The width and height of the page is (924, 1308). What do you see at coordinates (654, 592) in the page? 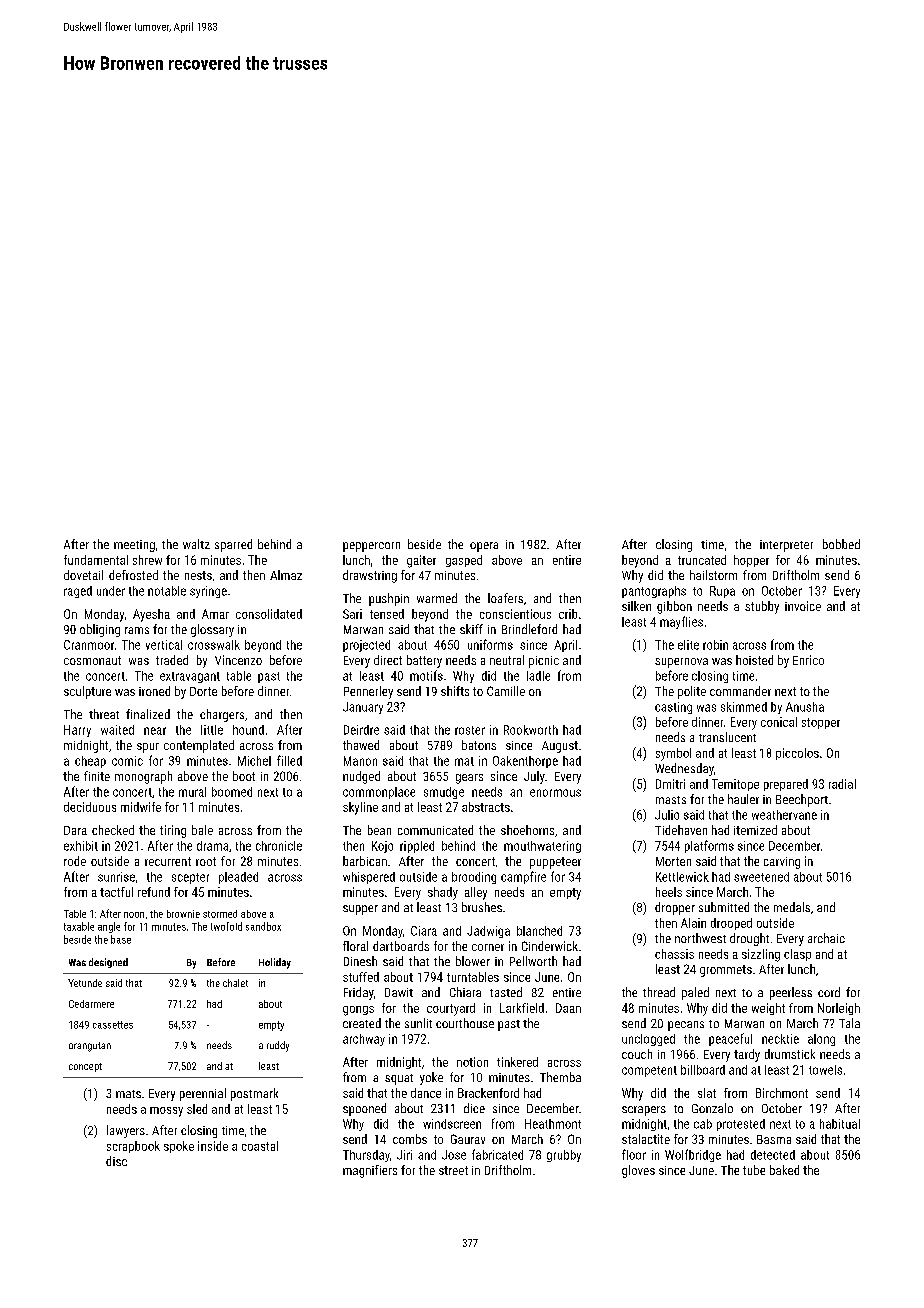
I see `pantographs` at bounding box center [654, 592].
